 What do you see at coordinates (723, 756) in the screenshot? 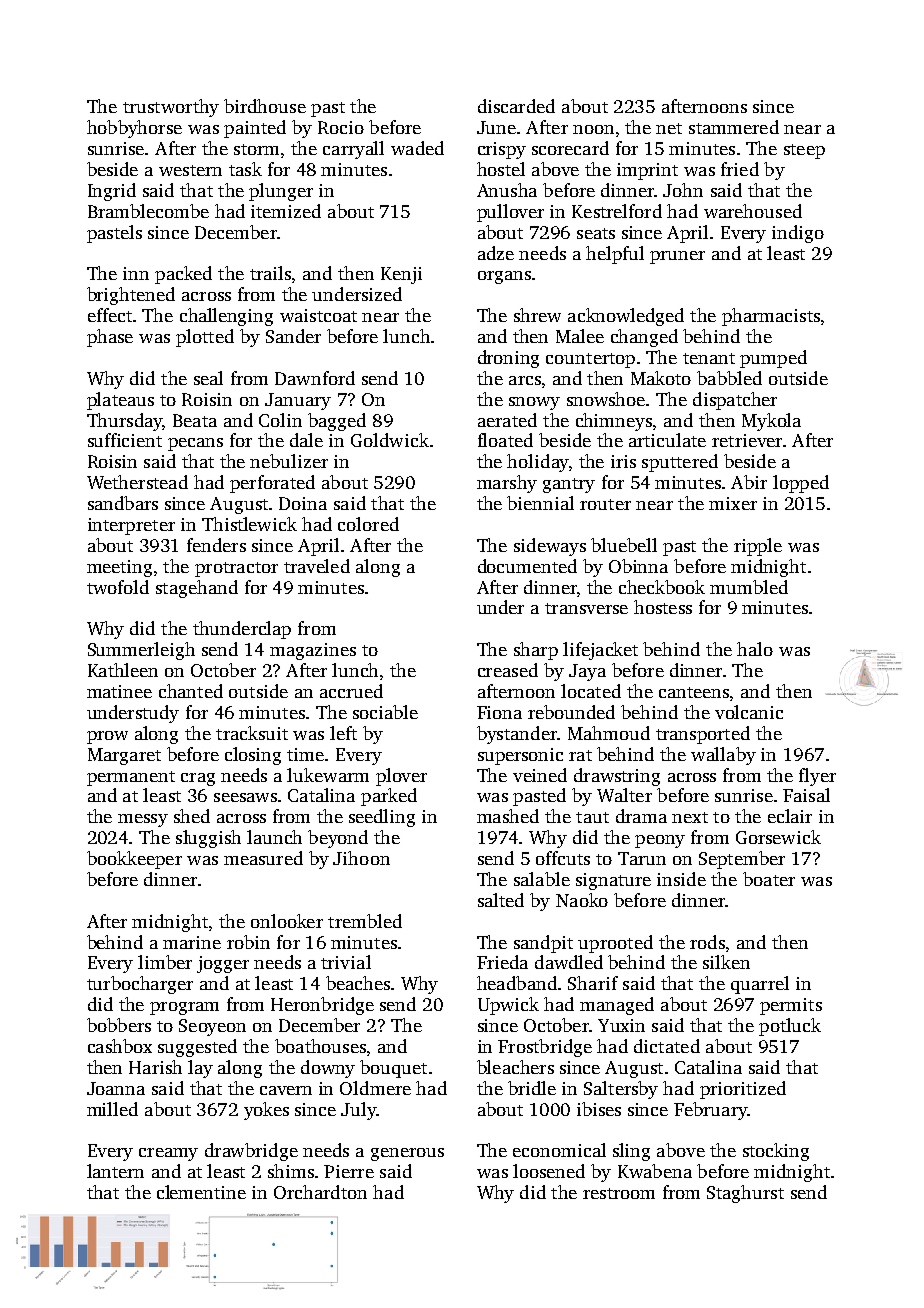
I see `wallaby` at bounding box center [723, 756].
